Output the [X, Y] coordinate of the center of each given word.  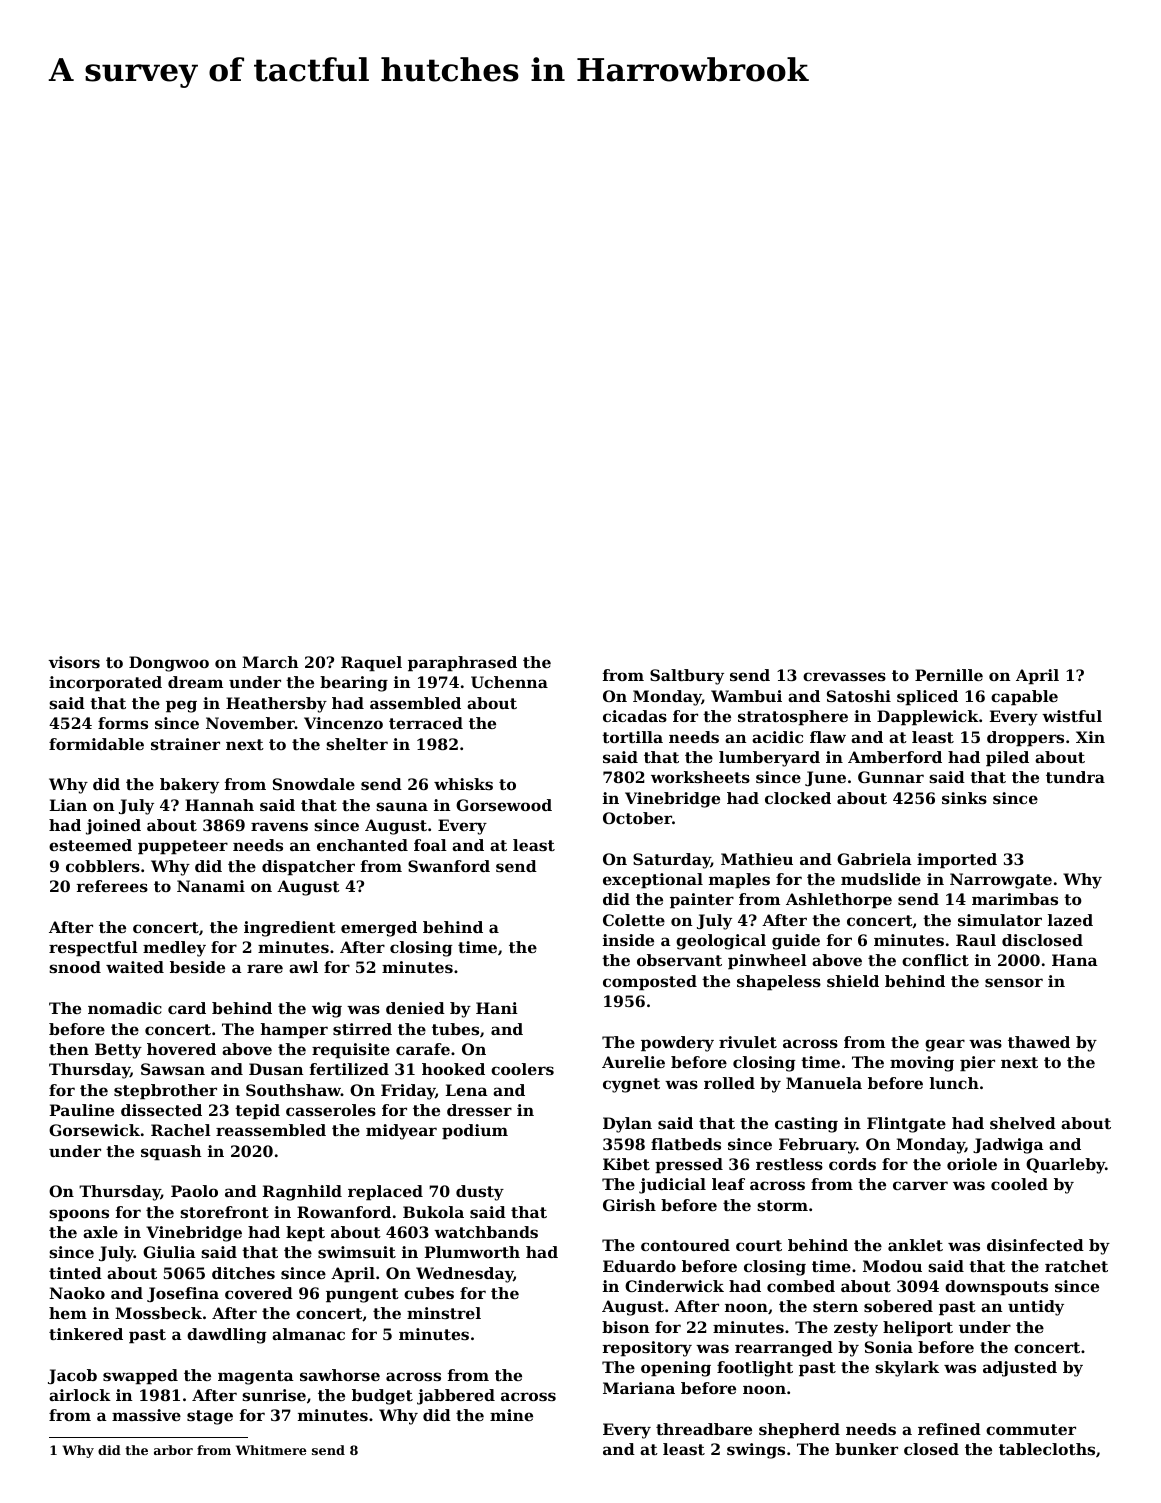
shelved [1023, 1123]
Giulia [169, 1252]
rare [265, 968]
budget [382, 1397]
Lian [68, 805]
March [270, 662]
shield [853, 981]
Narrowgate [1001, 881]
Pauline [82, 1110]
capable [1024, 698]
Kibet [626, 1164]
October [637, 818]
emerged [379, 929]
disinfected [1035, 1245]
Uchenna [509, 682]
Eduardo [639, 1266]
